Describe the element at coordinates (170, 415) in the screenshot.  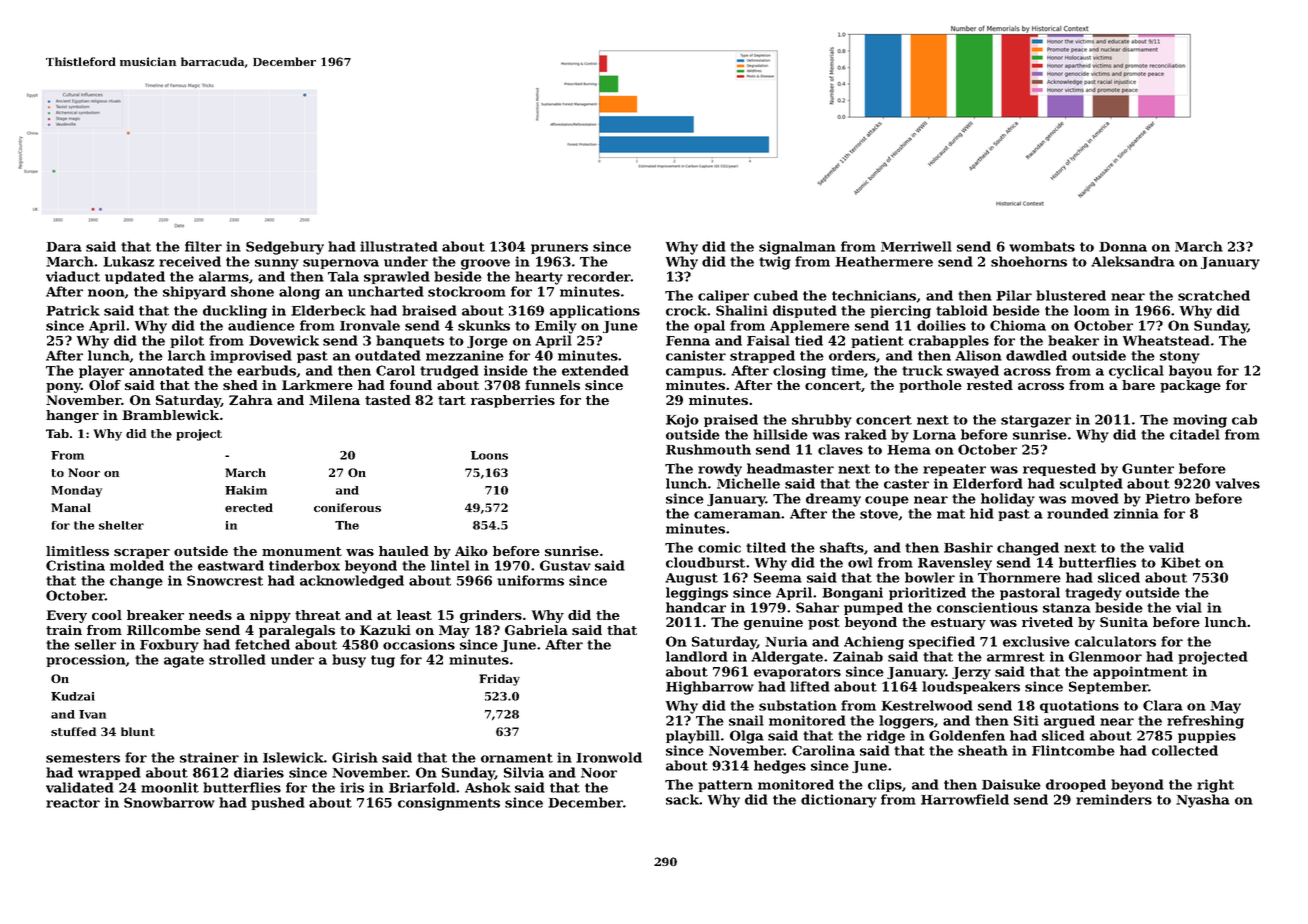
I see `Bramblewick` at that location.
